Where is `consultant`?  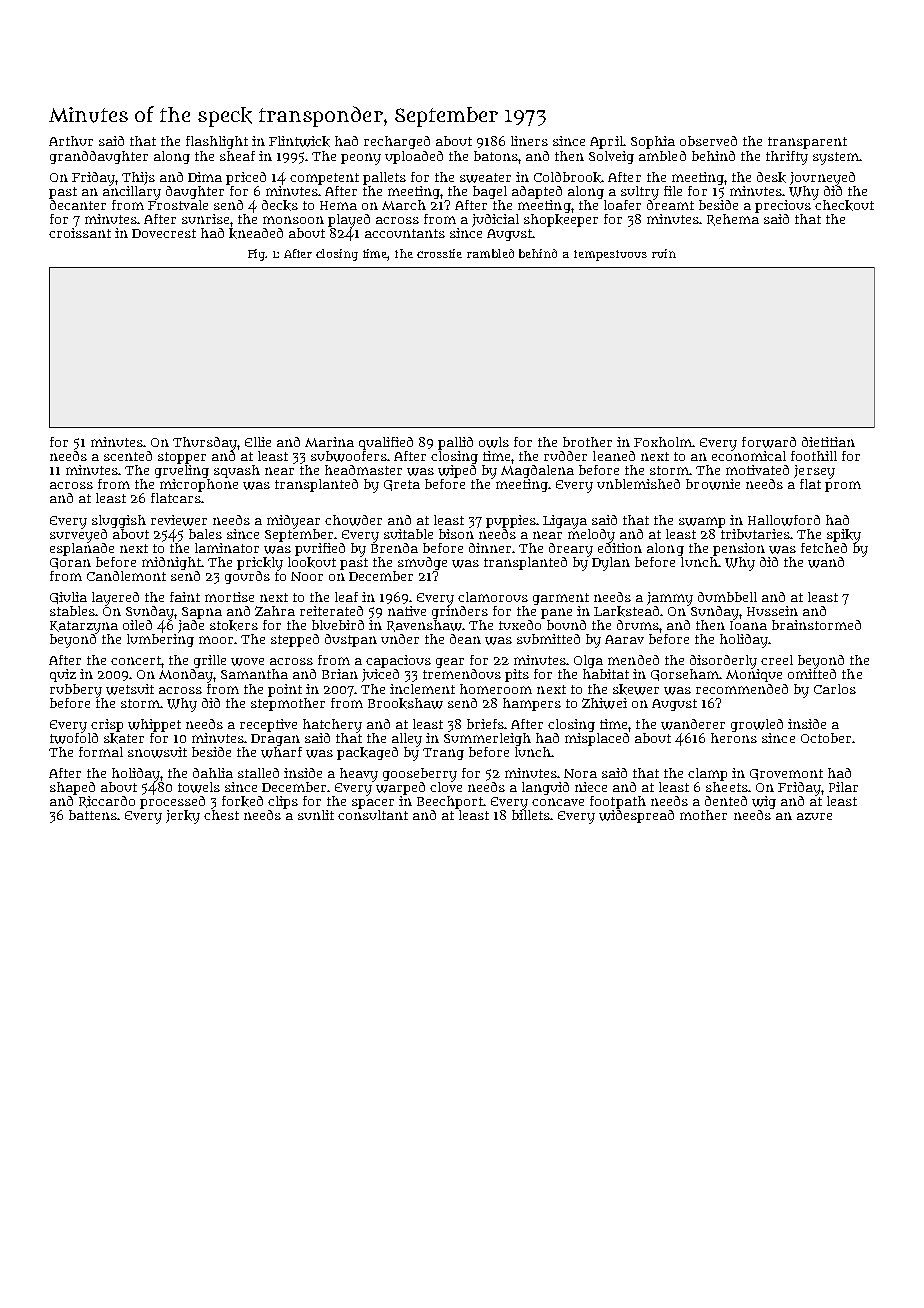 consultant is located at coordinates (373, 815).
